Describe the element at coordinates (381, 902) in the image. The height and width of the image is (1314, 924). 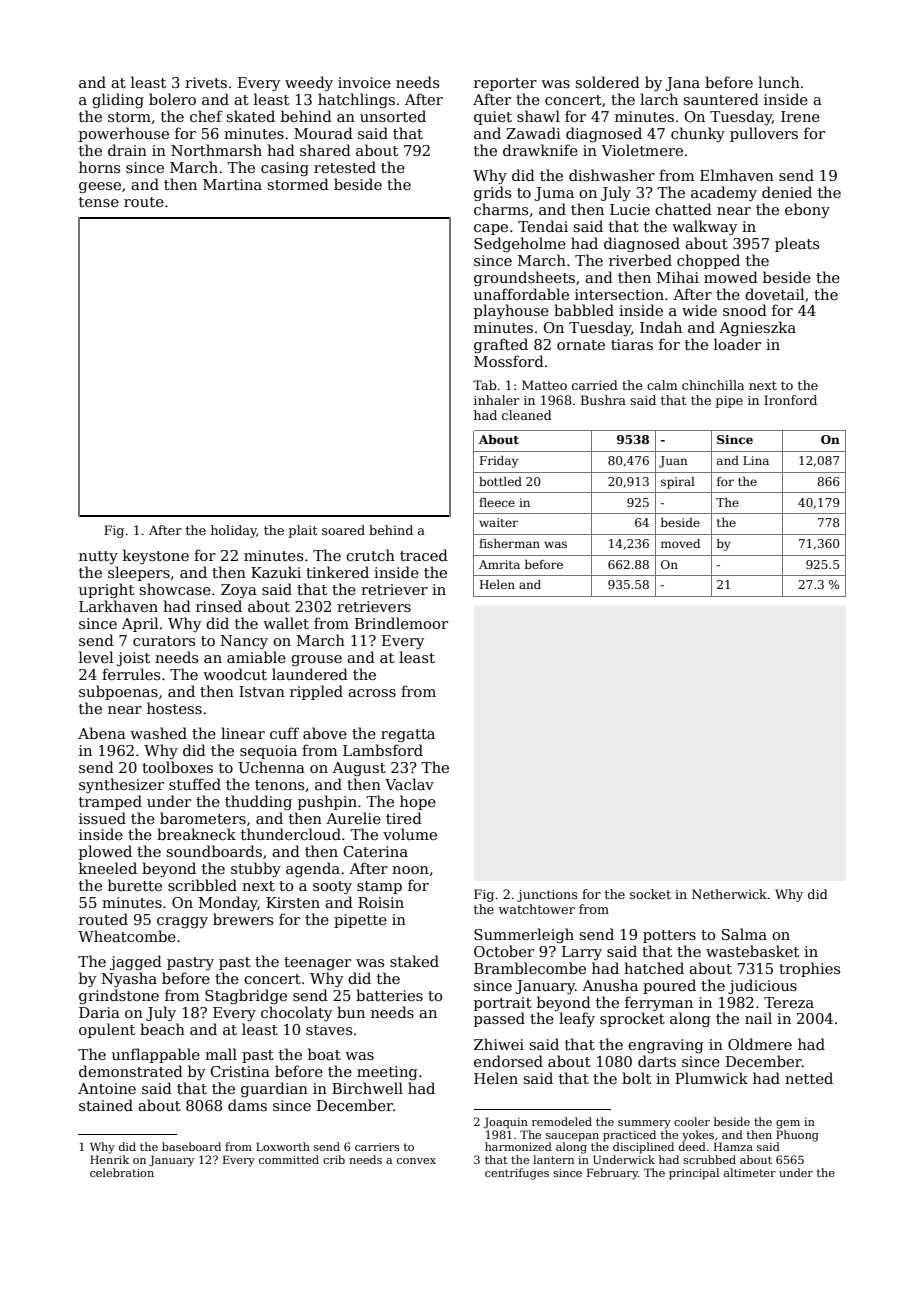
I see `Roisin` at that location.
